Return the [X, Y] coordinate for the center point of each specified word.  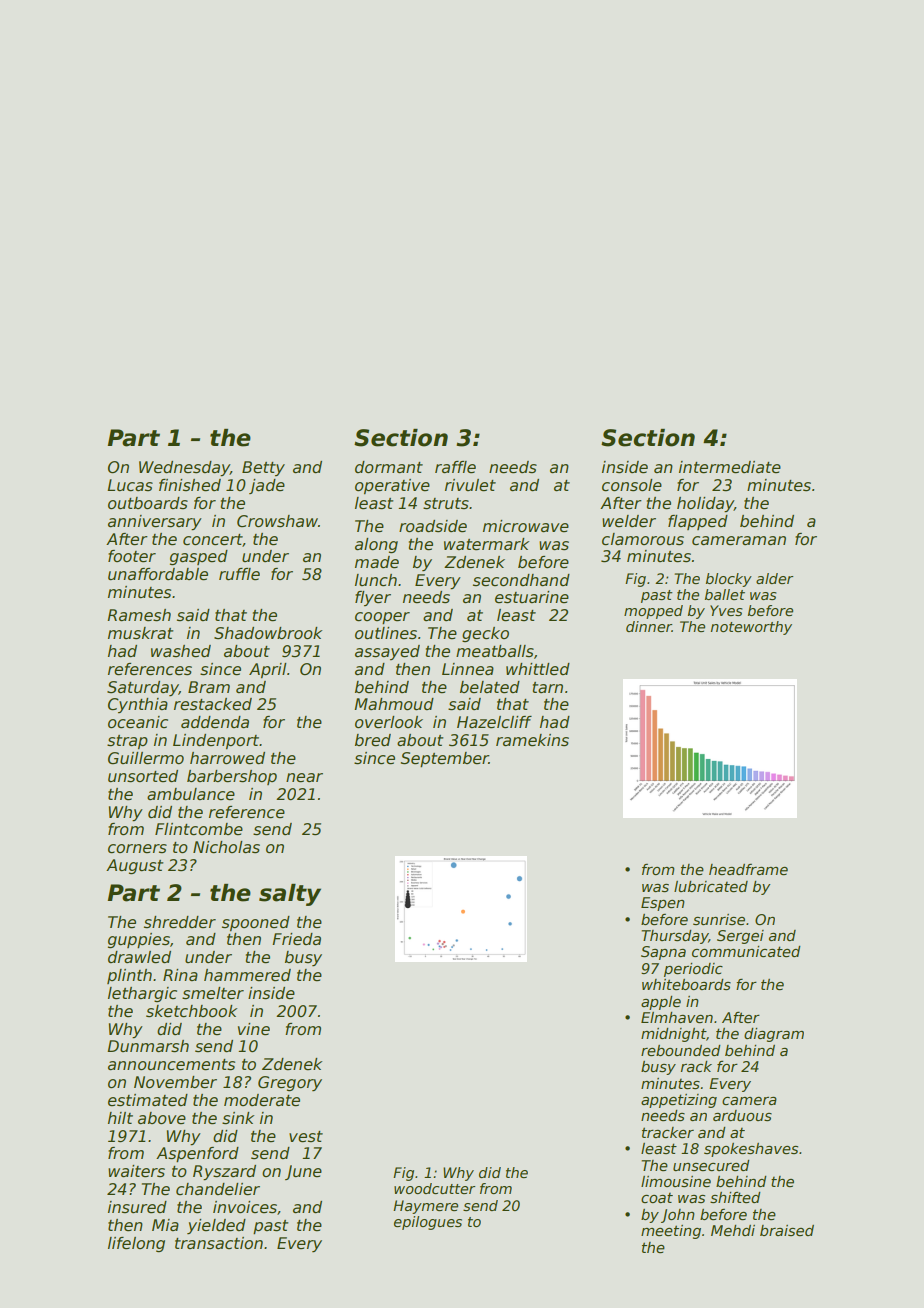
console [632, 485]
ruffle [239, 574]
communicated [746, 951]
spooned [256, 923]
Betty [263, 468]
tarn [548, 687]
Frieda [296, 939]
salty [290, 895]
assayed [387, 652]
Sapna [663, 953]
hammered [247, 975]
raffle [455, 467]
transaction [219, 1243]
